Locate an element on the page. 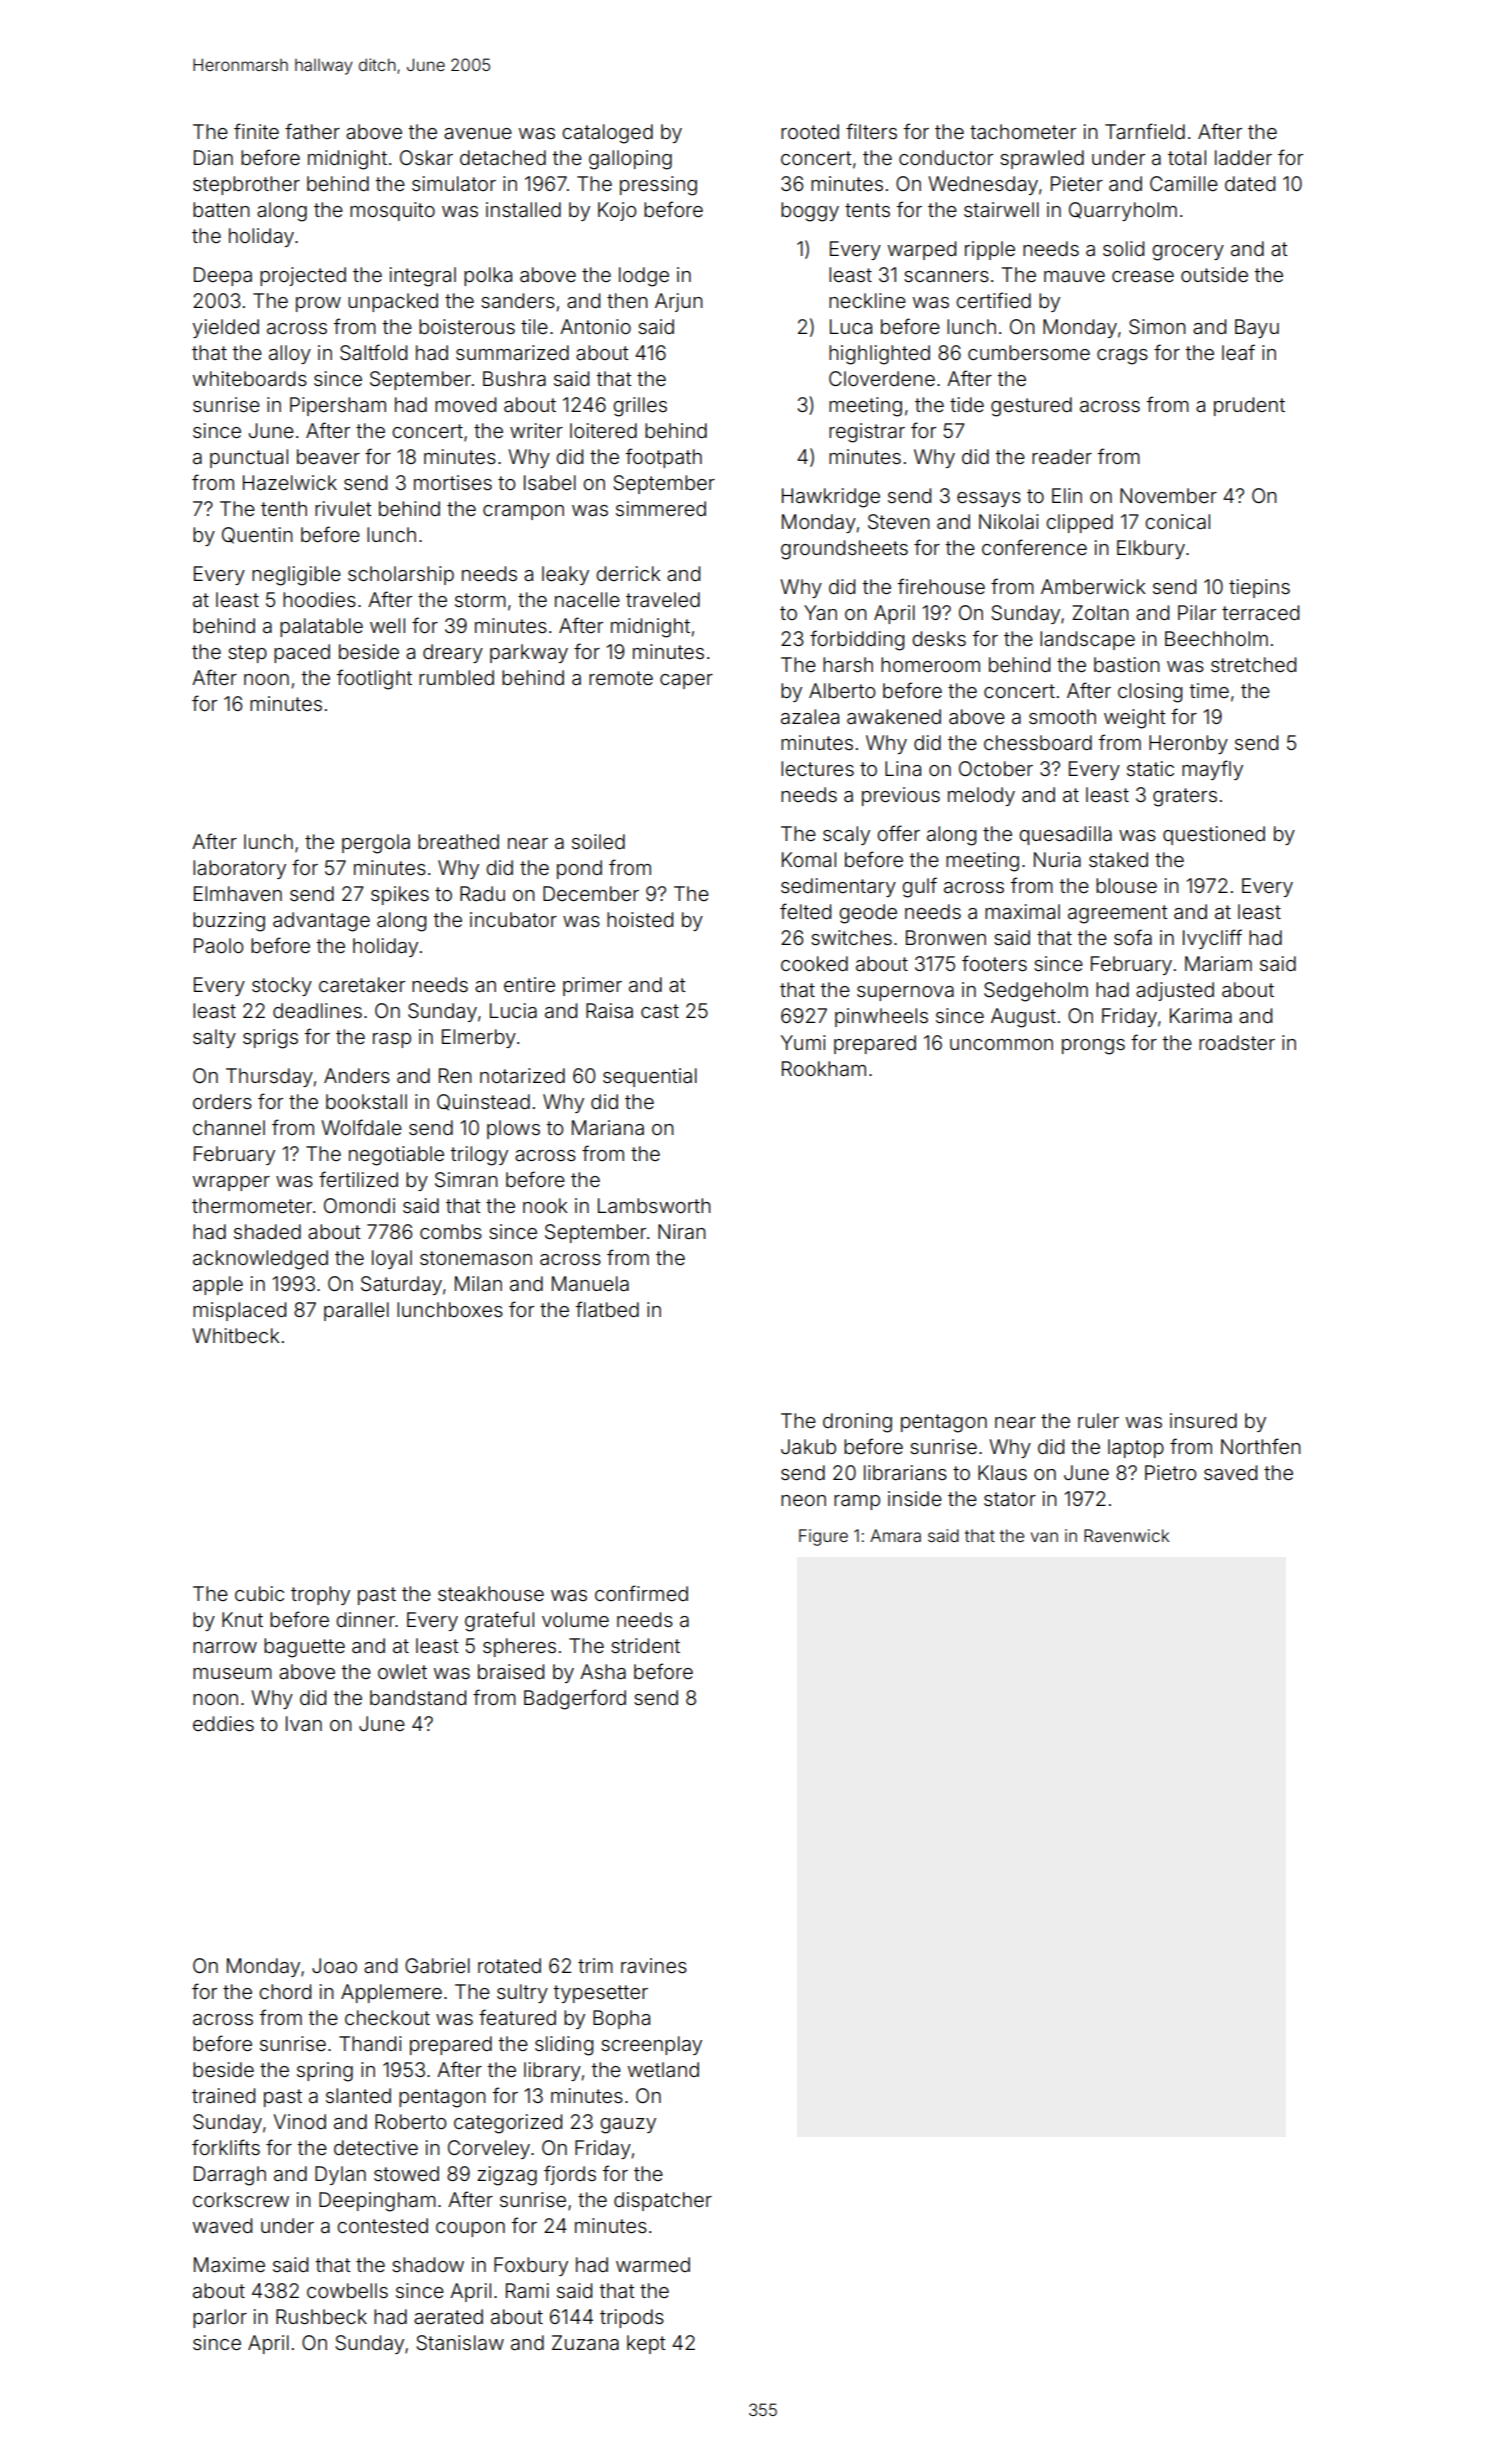  parlor is located at coordinates (220, 2318).
